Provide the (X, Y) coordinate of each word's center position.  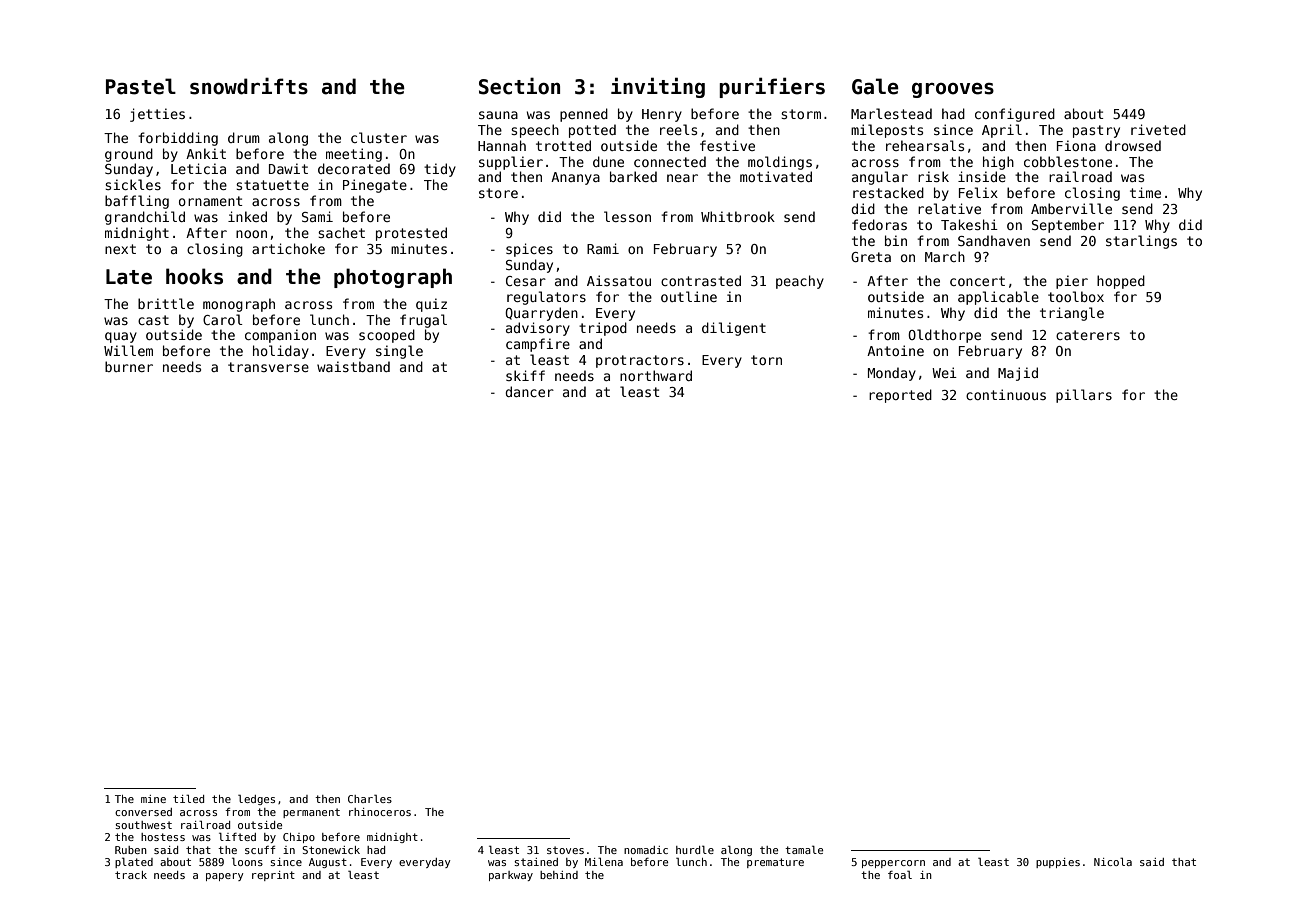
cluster (379, 137)
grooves (953, 90)
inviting (658, 87)
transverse (268, 367)
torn (766, 360)
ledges (256, 799)
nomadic (646, 850)
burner (129, 366)
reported (900, 396)
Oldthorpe (944, 336)
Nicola (1113, 861)
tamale (804, 850)
